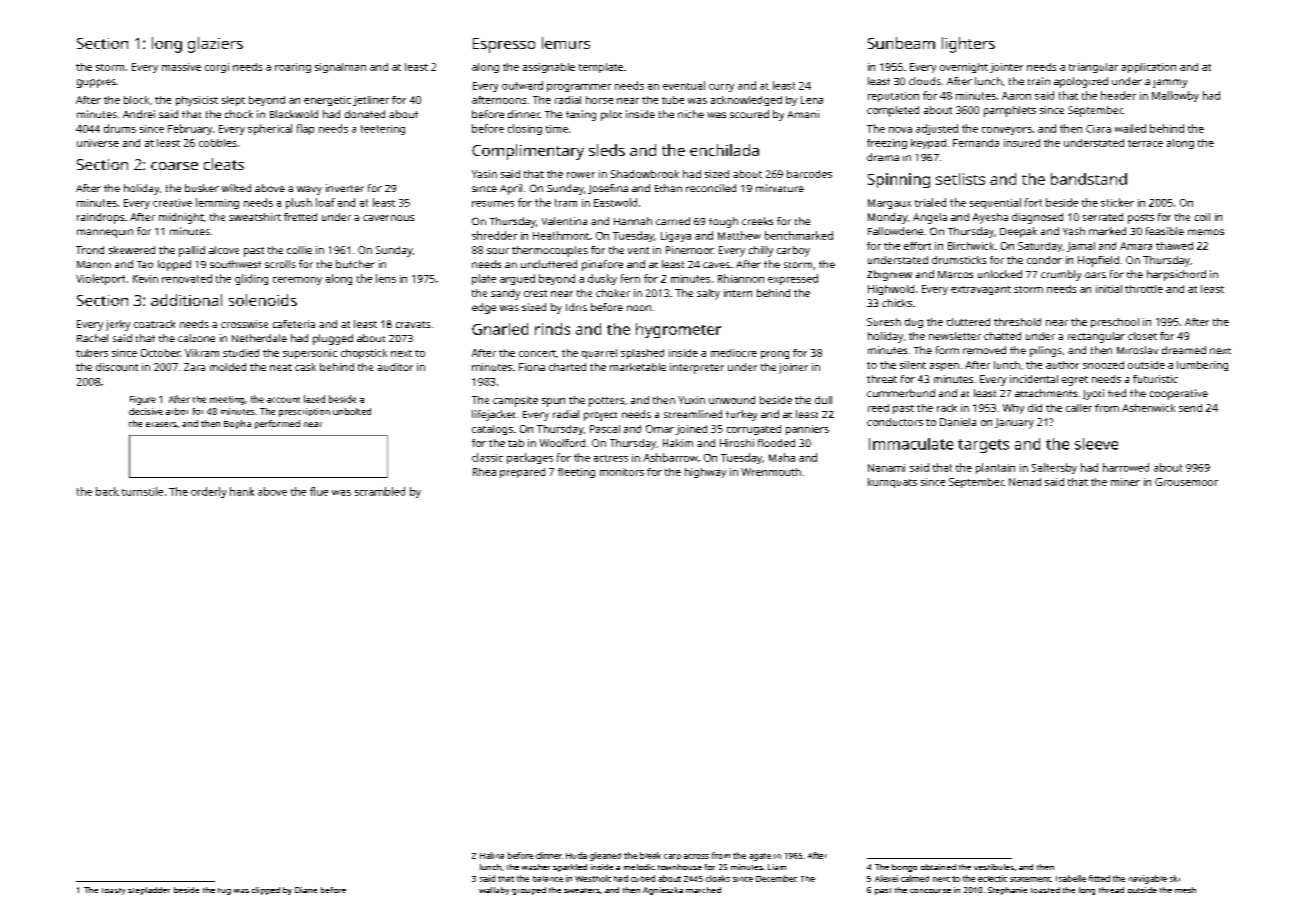 The width and height of the screenshot is (1308, 924). What do you see at coordinates (760, 857) in the screenshot?
I see `agate` at bounding box center [760, 857].
